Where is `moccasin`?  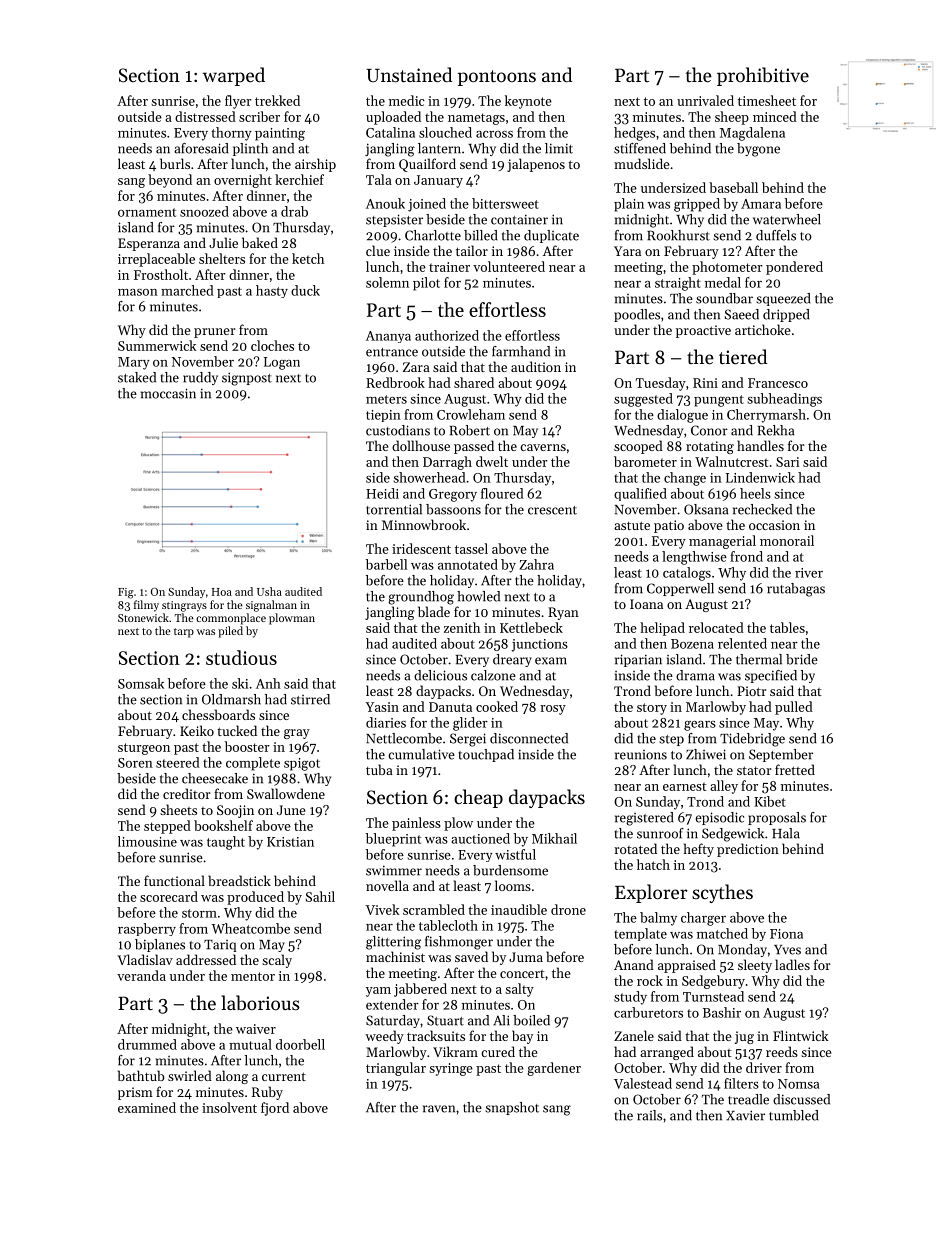
moccasin is located at coordinates (168, 393).
